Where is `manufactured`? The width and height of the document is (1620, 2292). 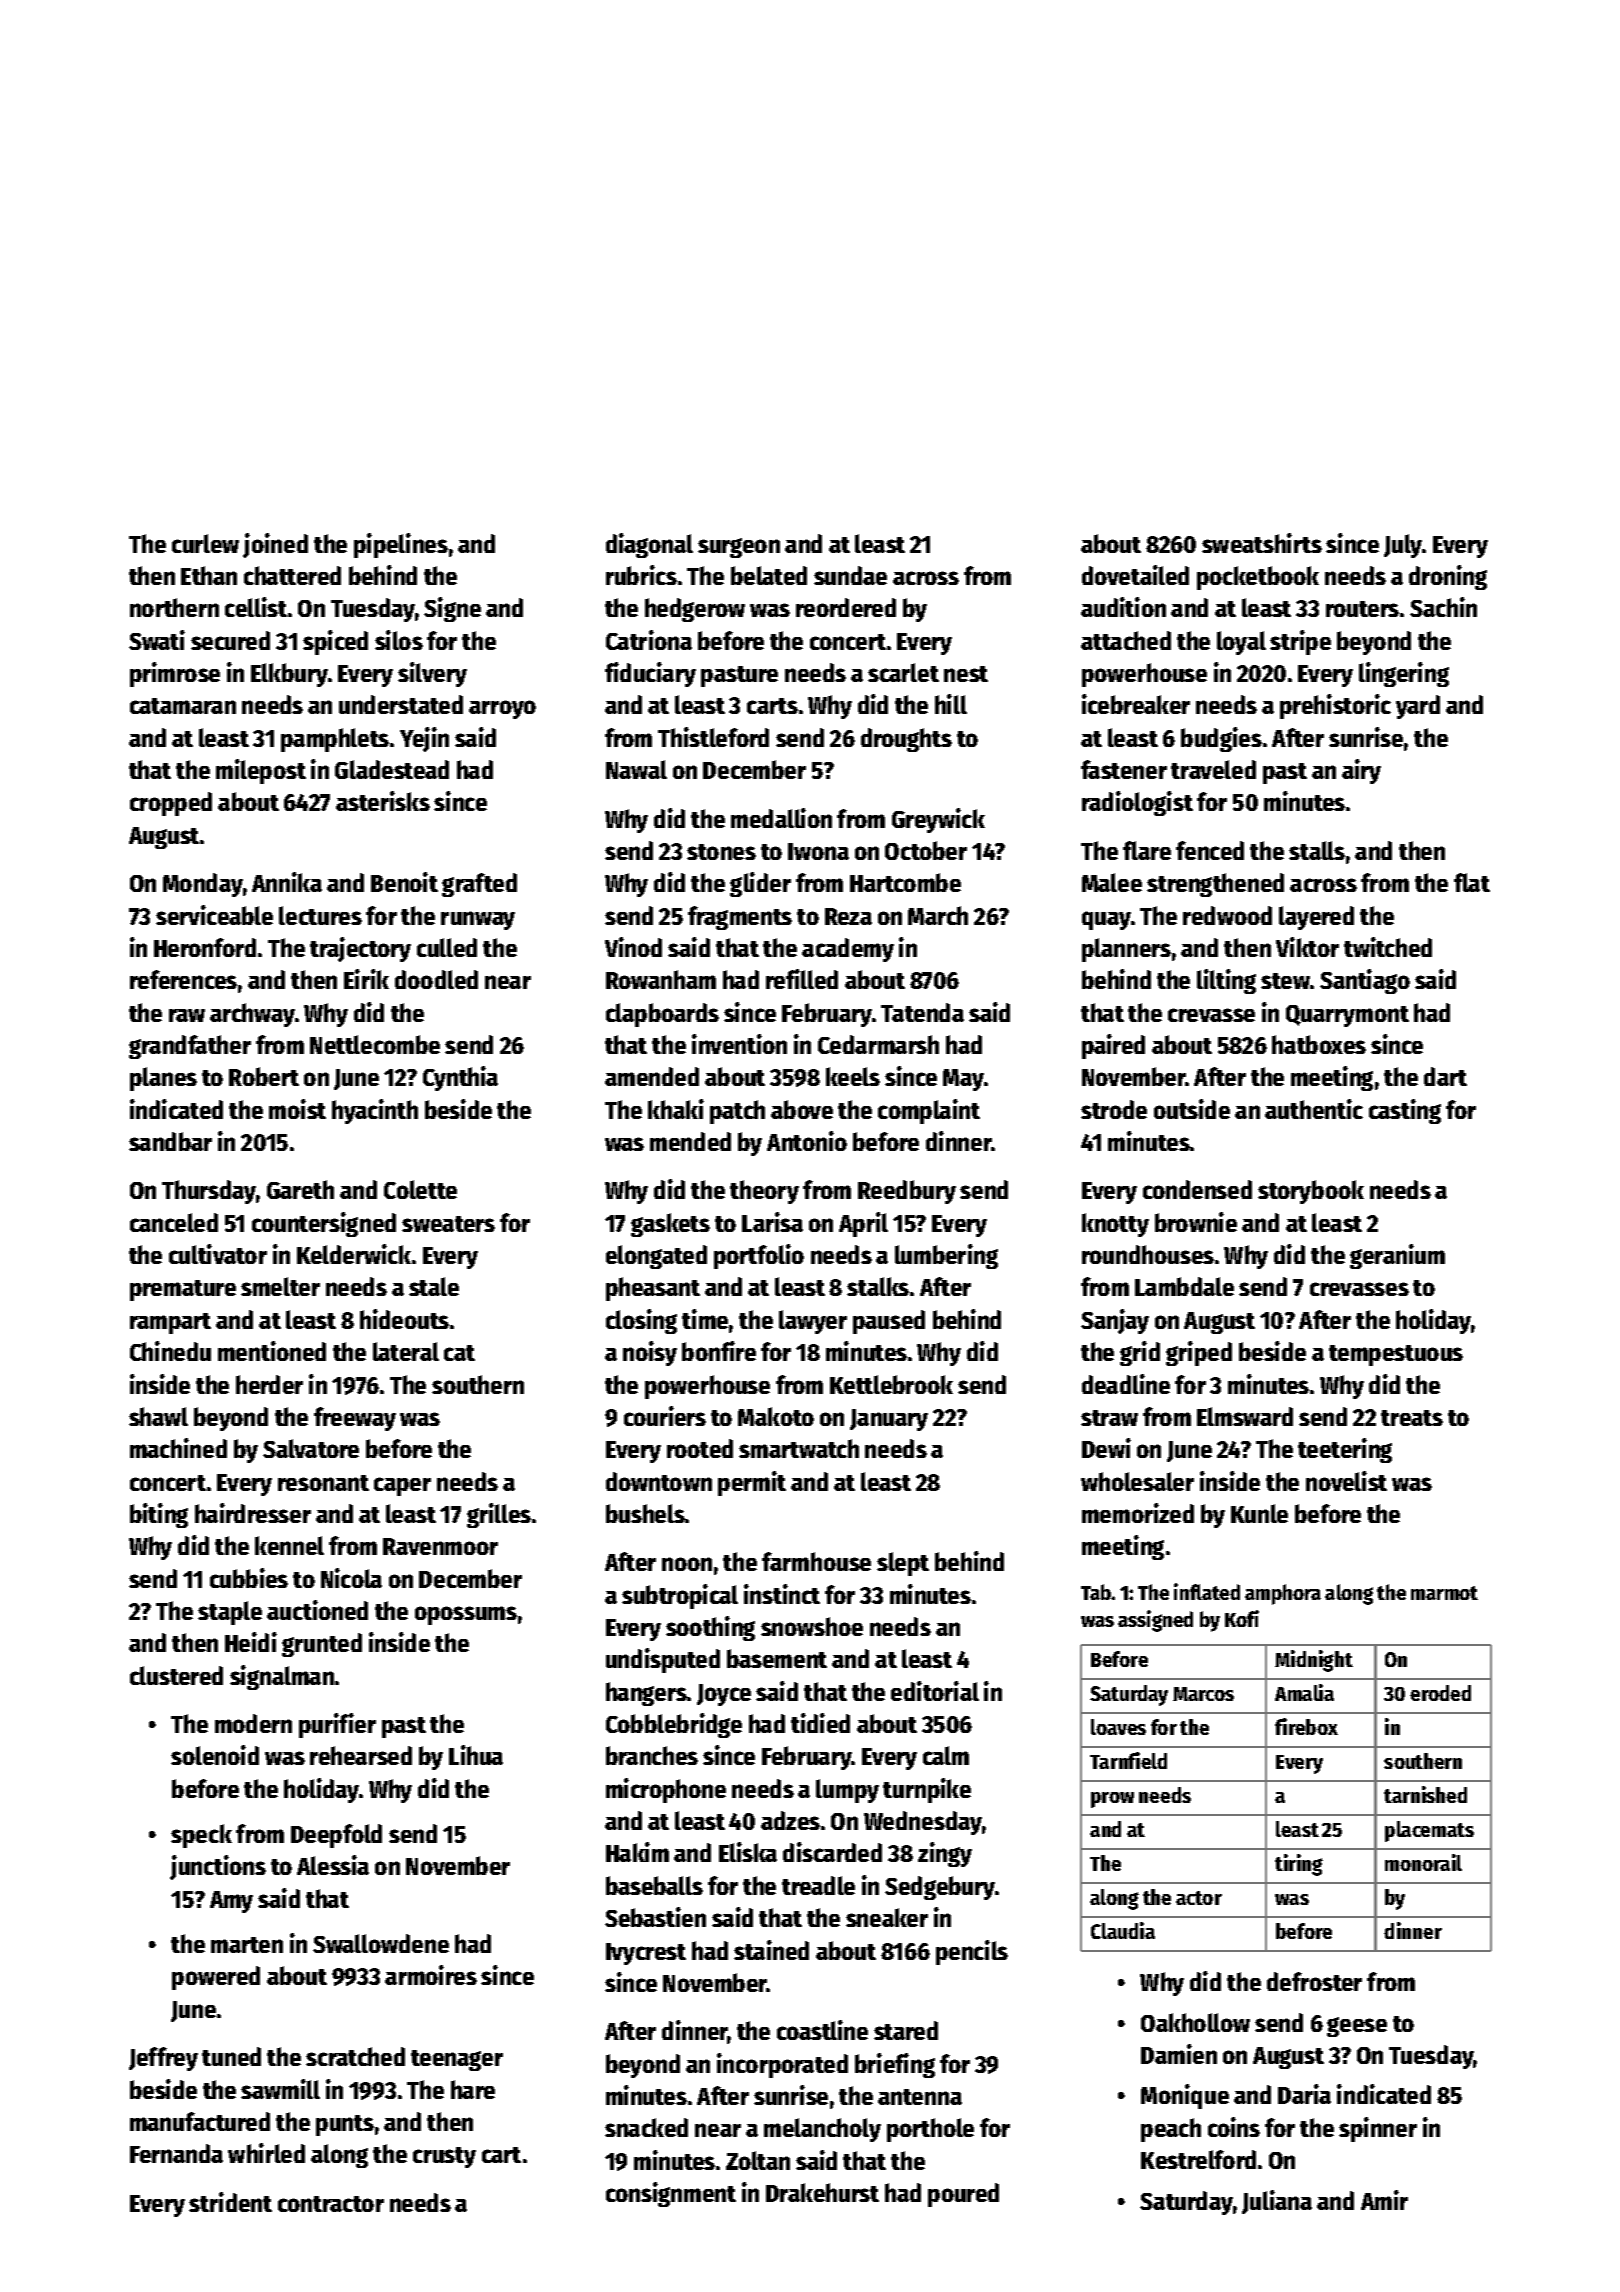
manufactured is located at coordinates (200, 2121).
